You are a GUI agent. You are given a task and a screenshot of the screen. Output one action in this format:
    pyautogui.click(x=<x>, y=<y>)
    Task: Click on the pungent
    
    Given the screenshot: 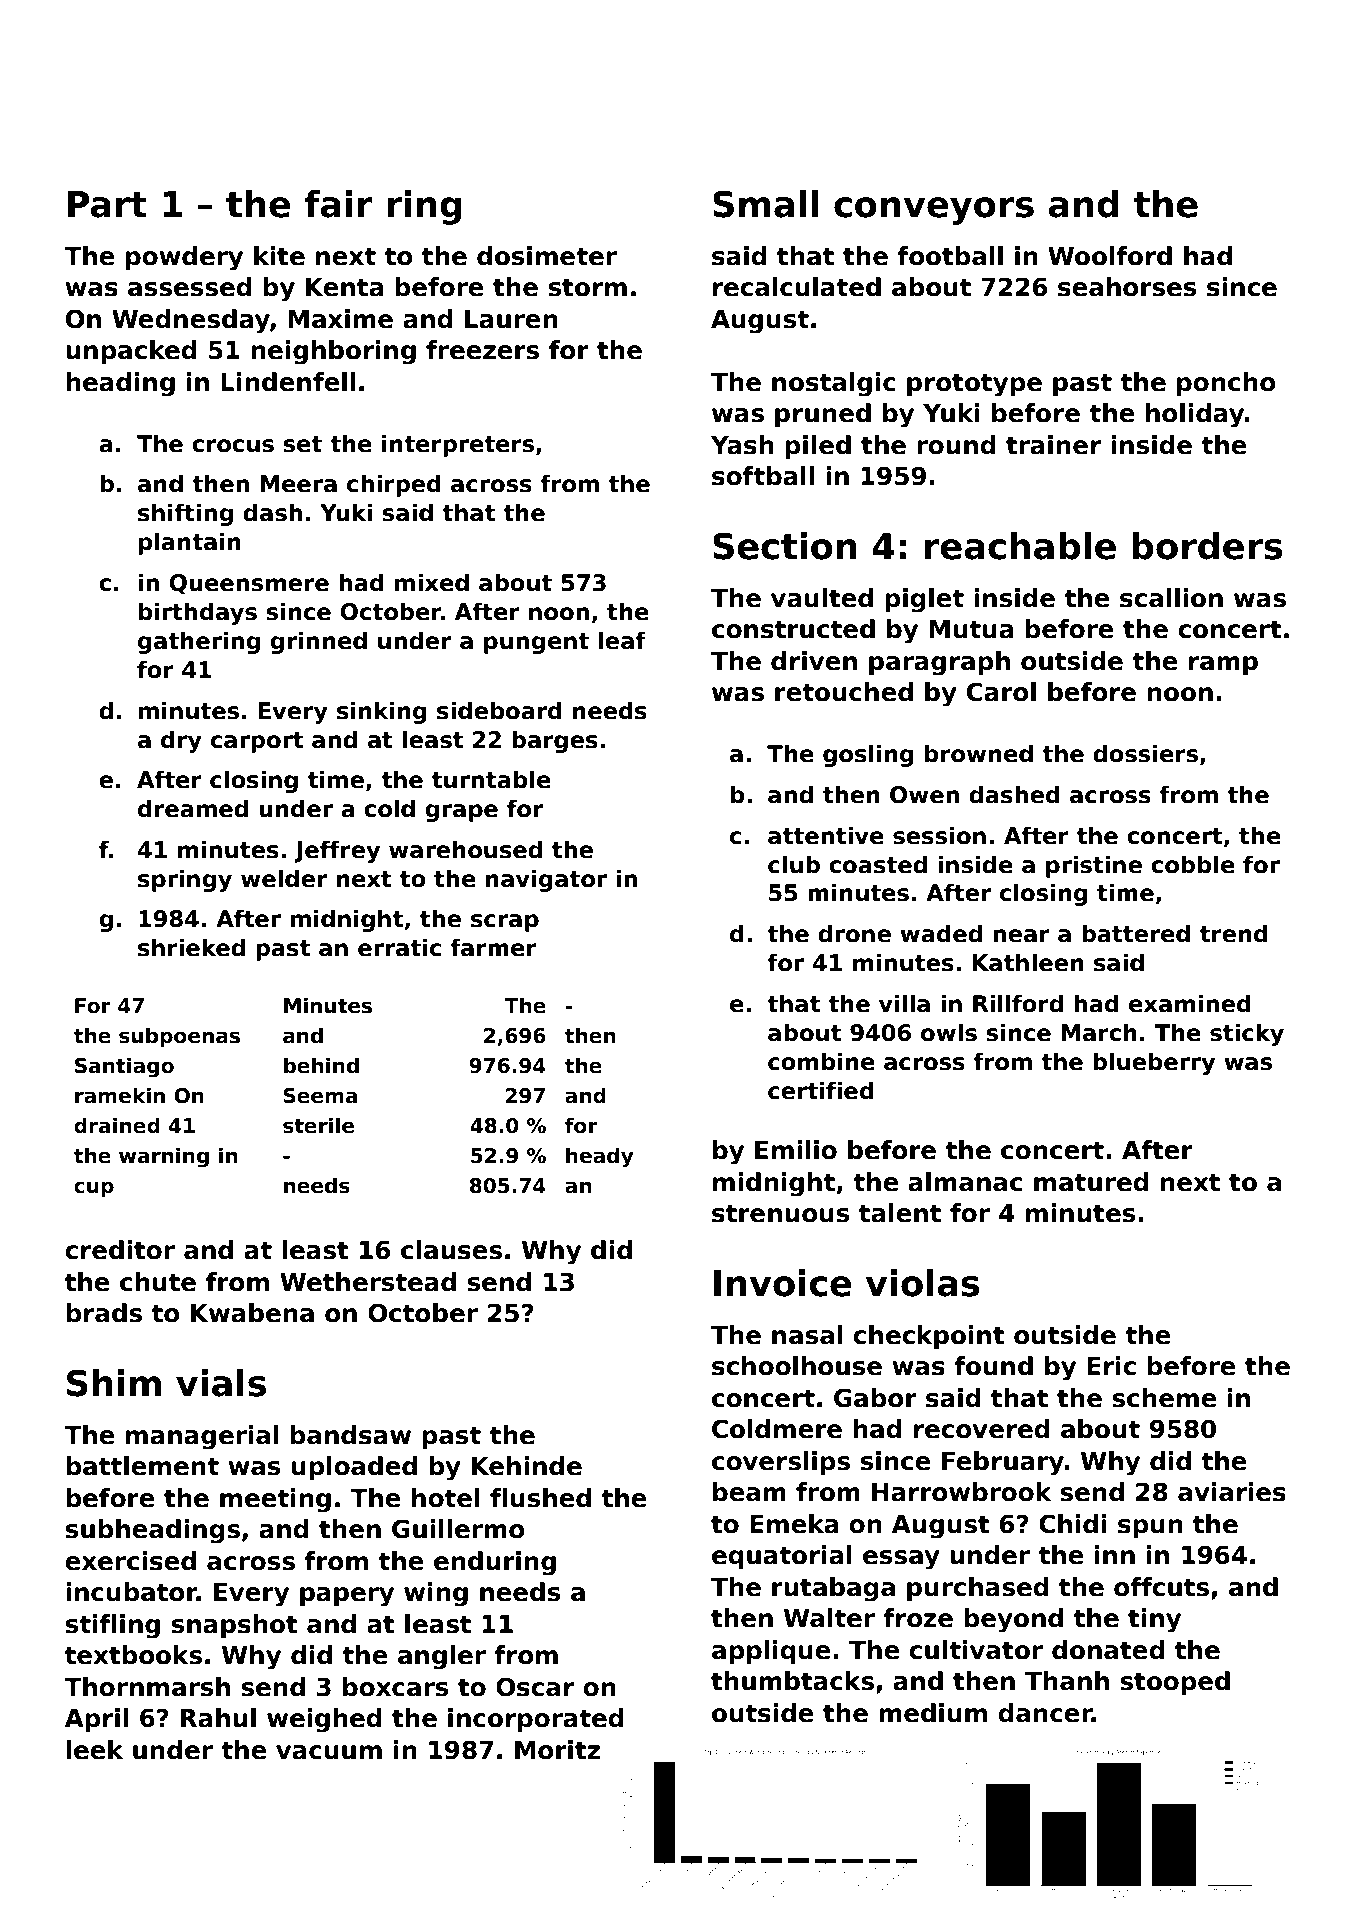 What is the action you would take?
    pyautogui.click(x=536, y=643)
